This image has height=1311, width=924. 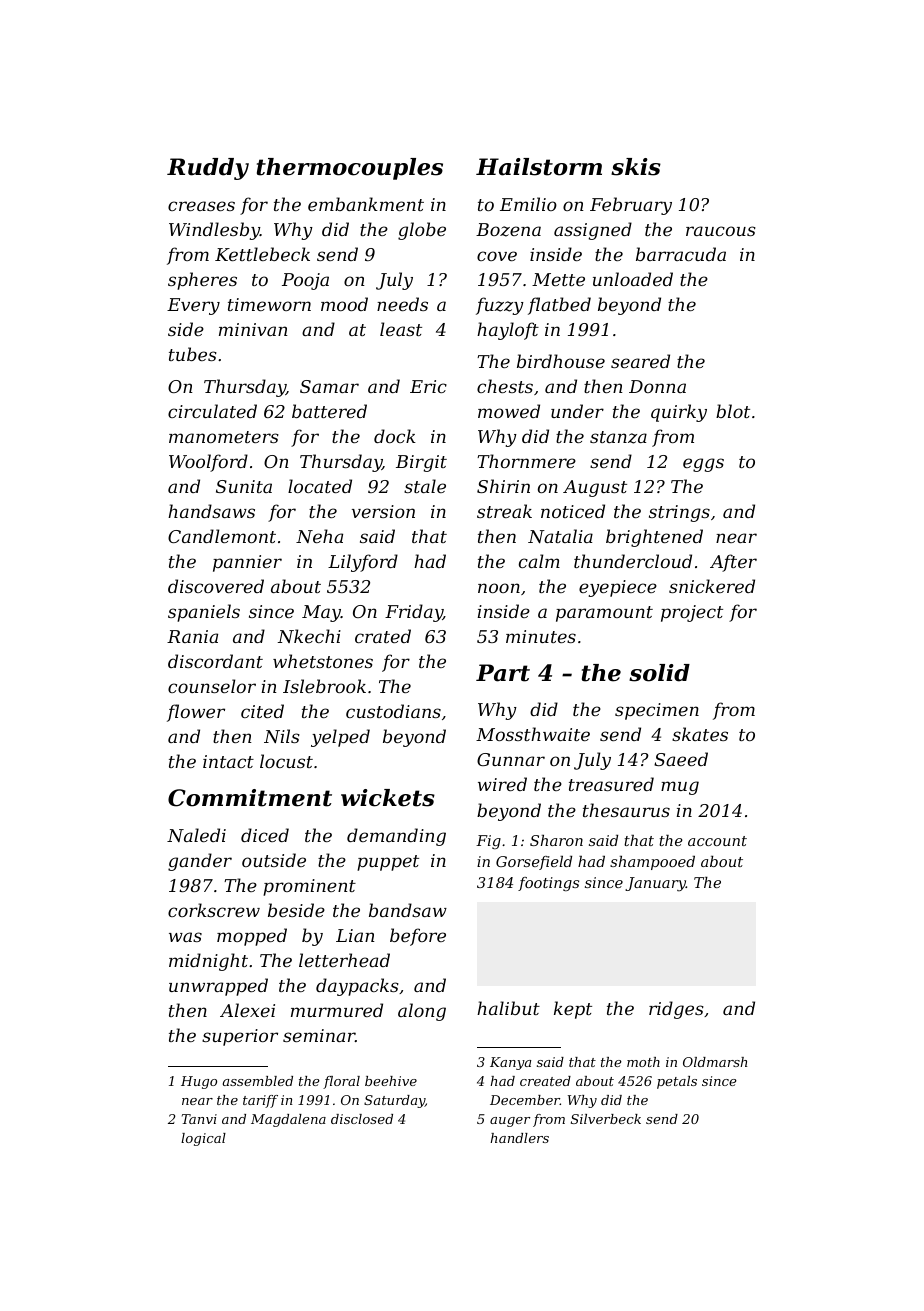 What do you see at coordinates (201, 206) in the image?
I see `creases` at bounding box center [201, 206].
